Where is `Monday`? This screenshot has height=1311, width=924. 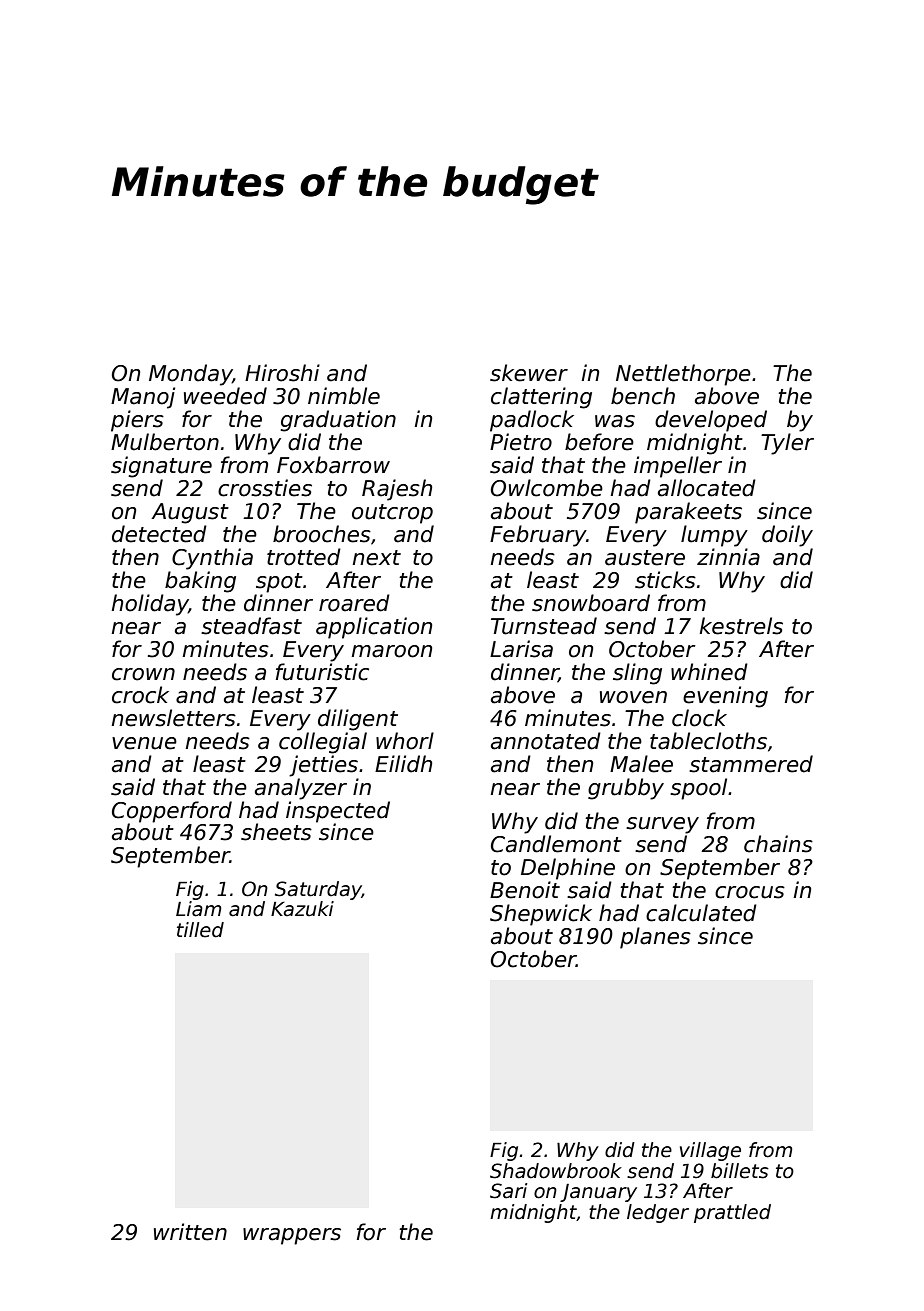 Monday is located at coordinates (190, 375).
